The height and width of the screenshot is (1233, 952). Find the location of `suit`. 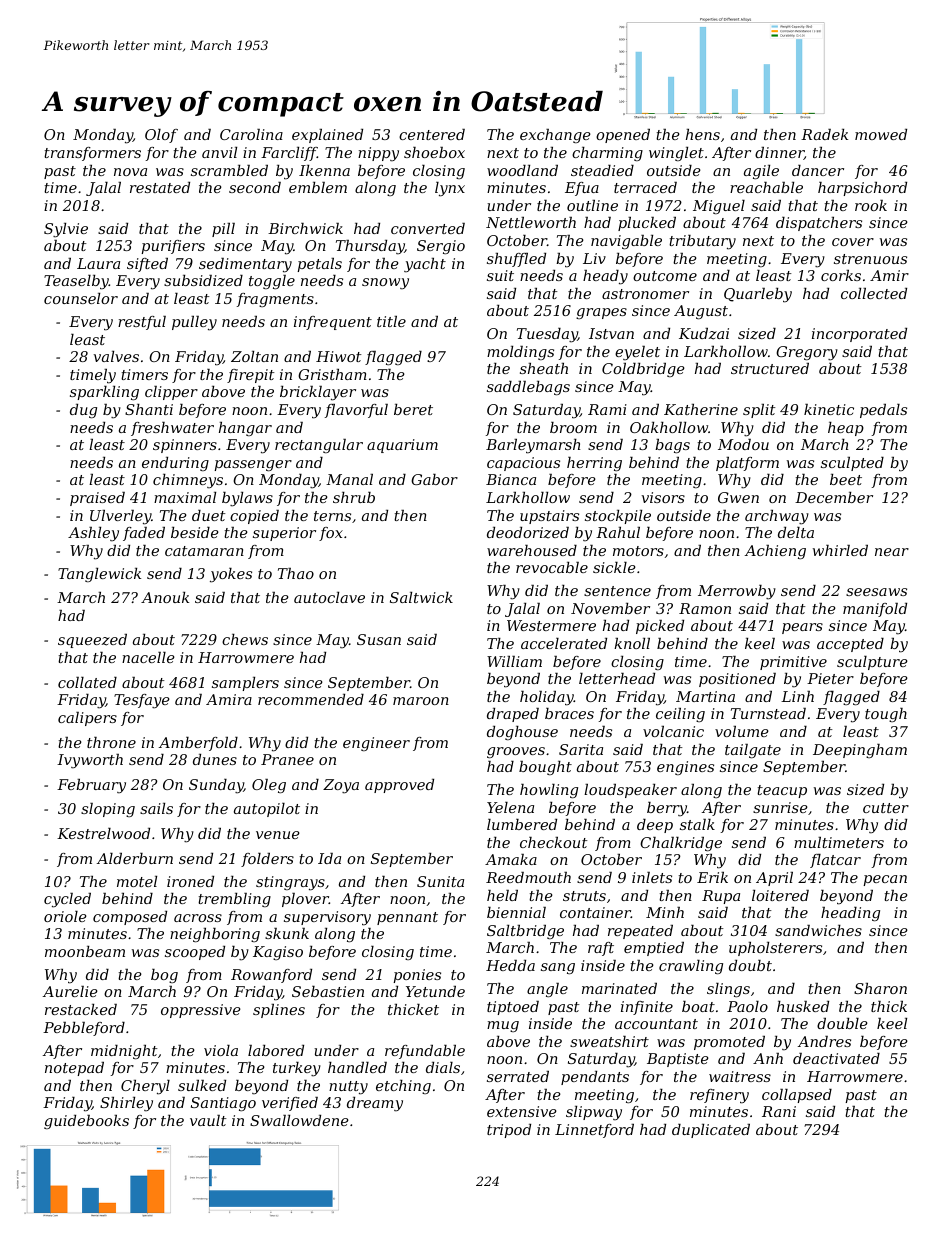

suit is located at coordinates (500, 275).
